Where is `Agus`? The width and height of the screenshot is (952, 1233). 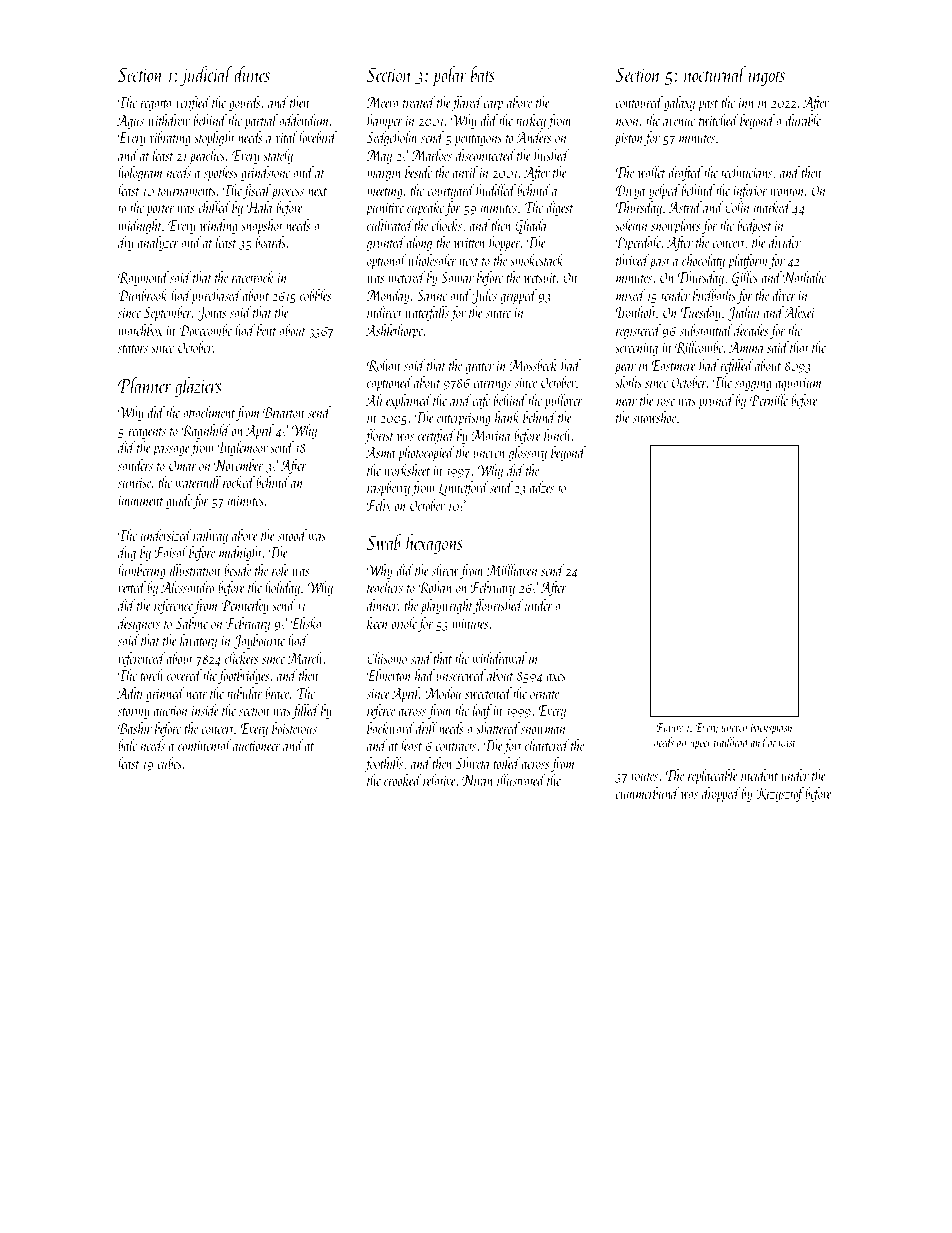
Agus is located at coordinates (130, 122).
